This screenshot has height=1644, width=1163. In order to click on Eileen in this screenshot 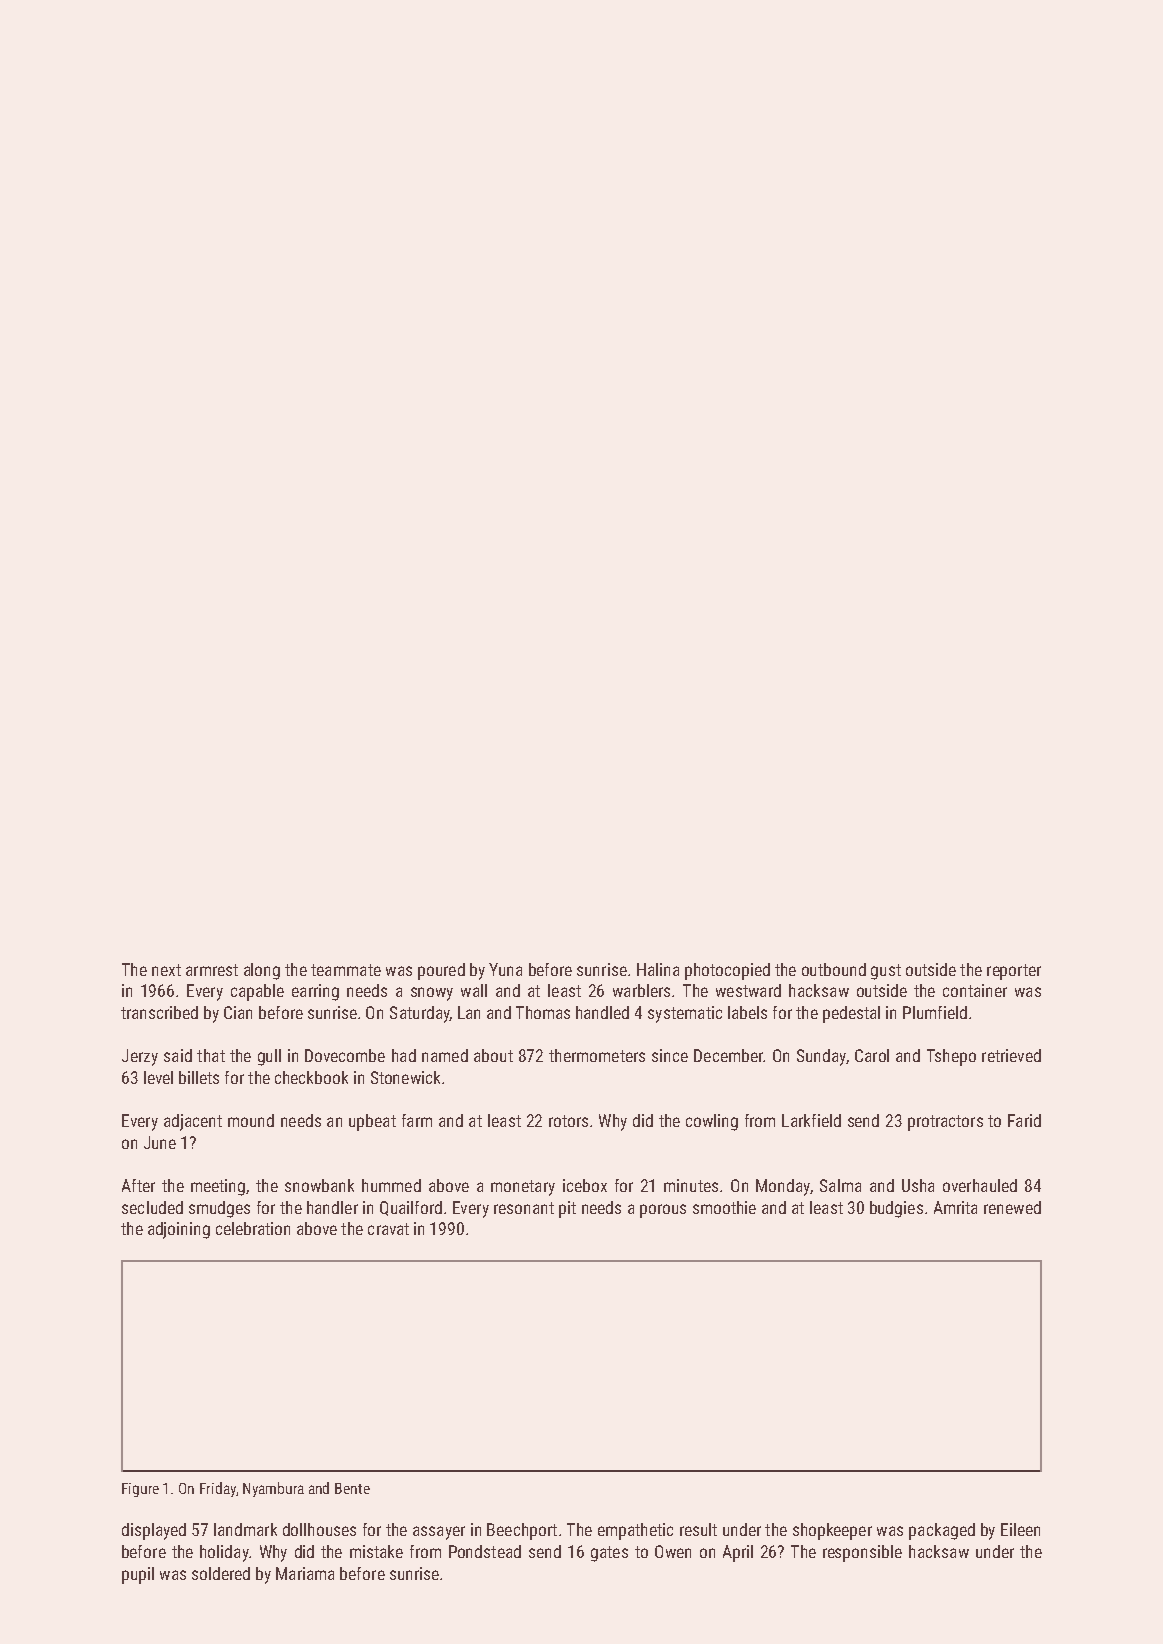, I will do `click(1020, 1529)`.
